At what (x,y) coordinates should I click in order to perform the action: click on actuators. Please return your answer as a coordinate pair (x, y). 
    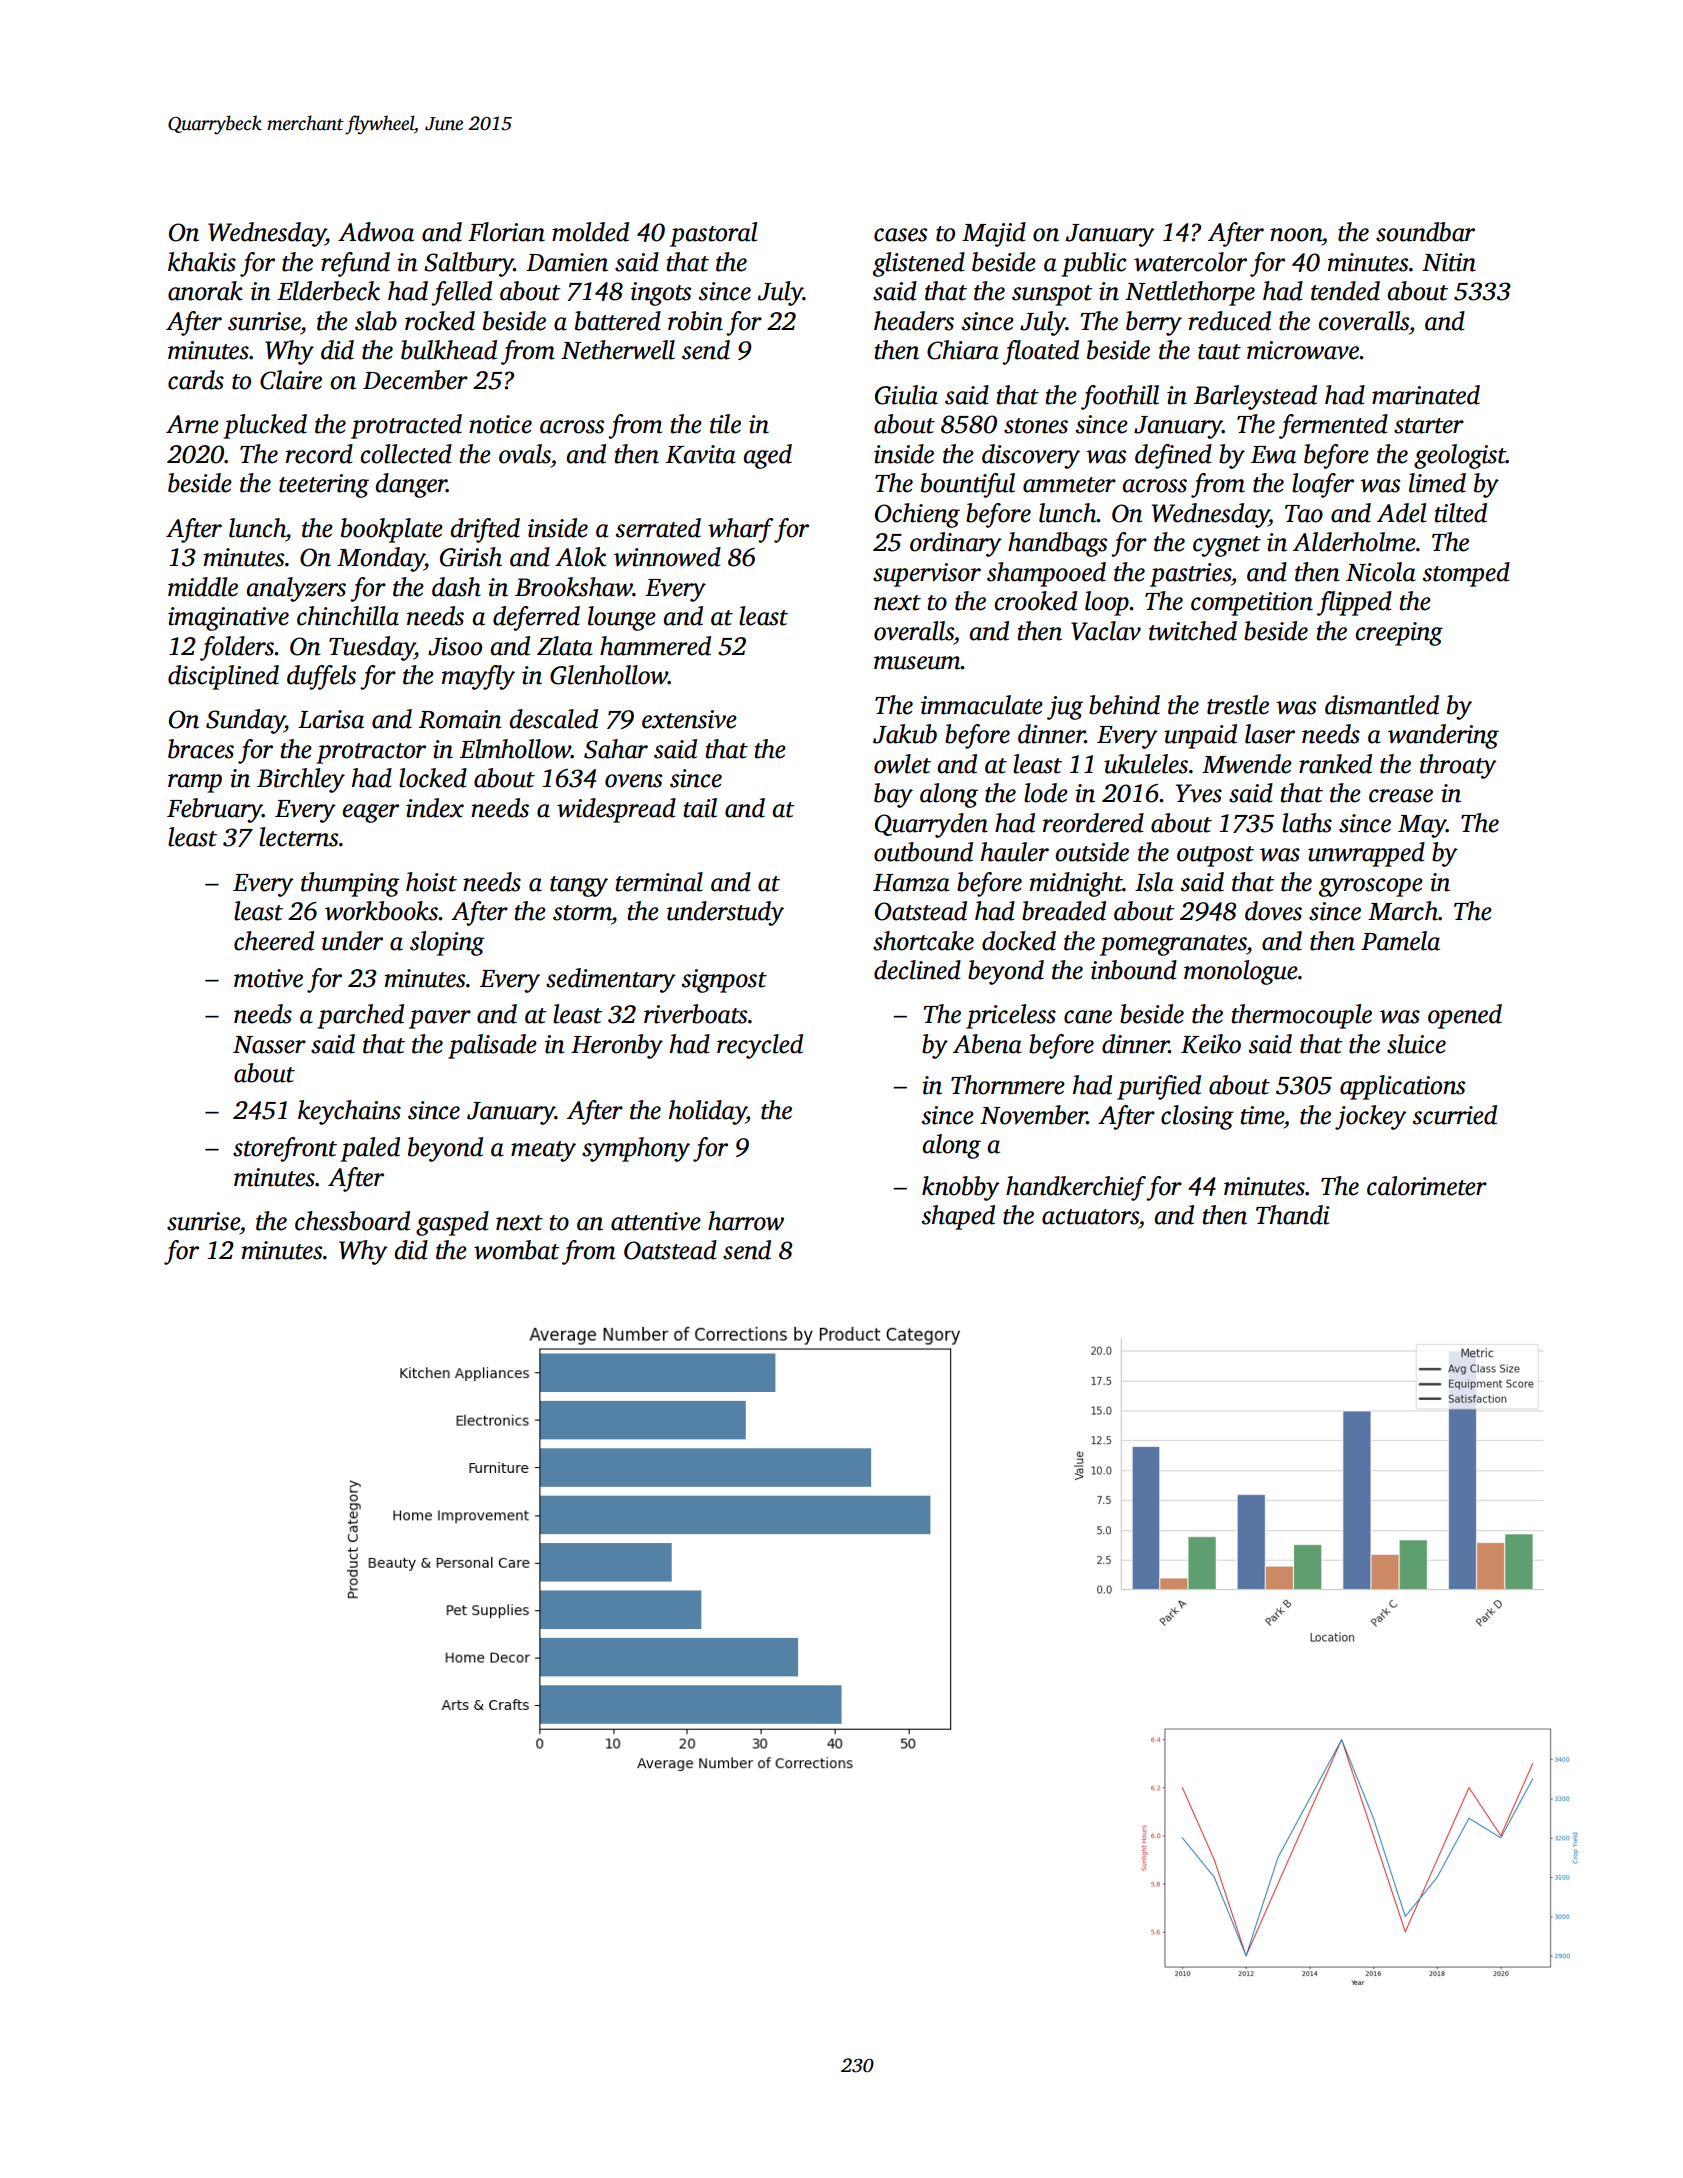
    Looking at the image, I should click on (1090, 1217).
